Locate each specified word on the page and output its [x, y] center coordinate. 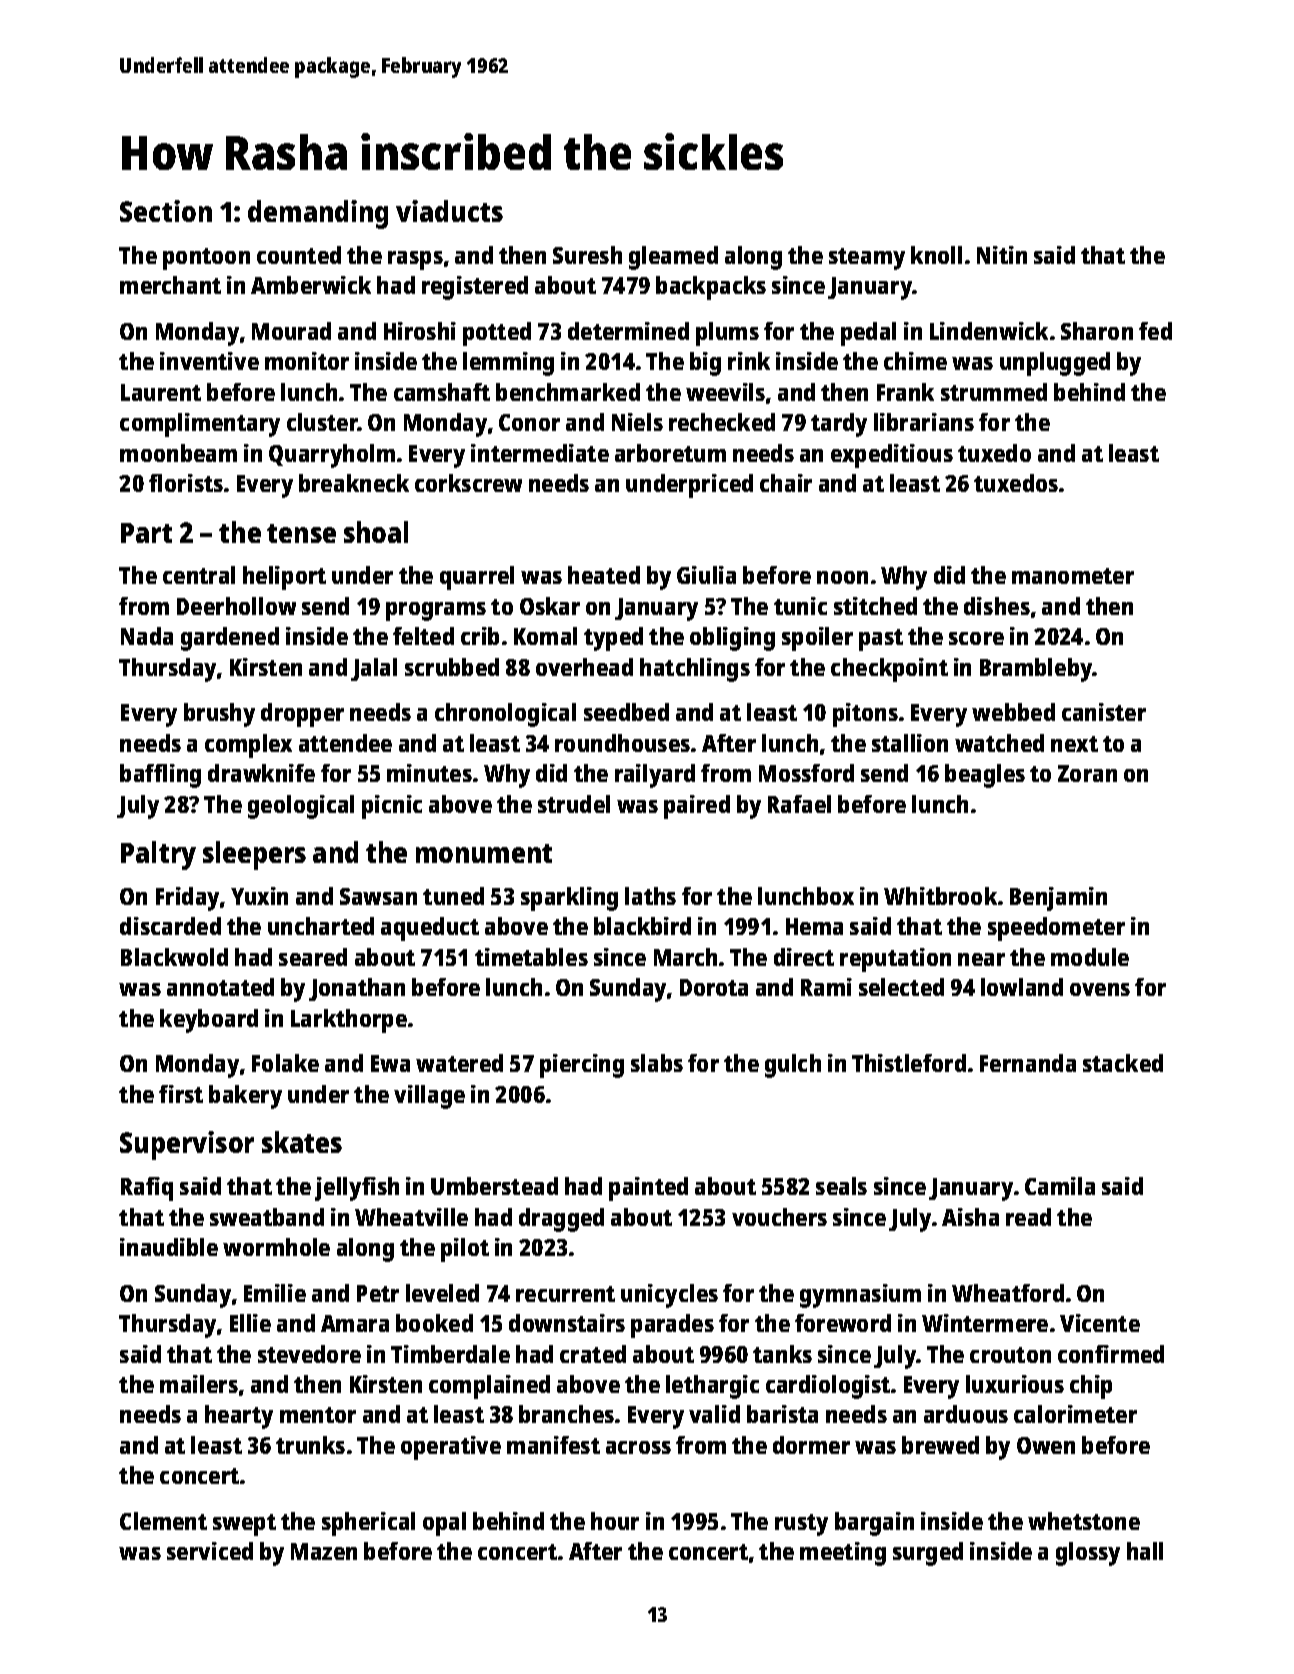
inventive [209, 361]
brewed [940, 1445]
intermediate [540, 453]
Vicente [1100, 1323]
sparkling [569, 899]
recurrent [565, 1294]
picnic [392, 807]
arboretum [670, 453]
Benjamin [1058, 899]
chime [915, 361]
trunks [310, 1445]
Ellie [250, 1323]
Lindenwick [989, 331]
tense [301, 533]
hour [615, 1521]
